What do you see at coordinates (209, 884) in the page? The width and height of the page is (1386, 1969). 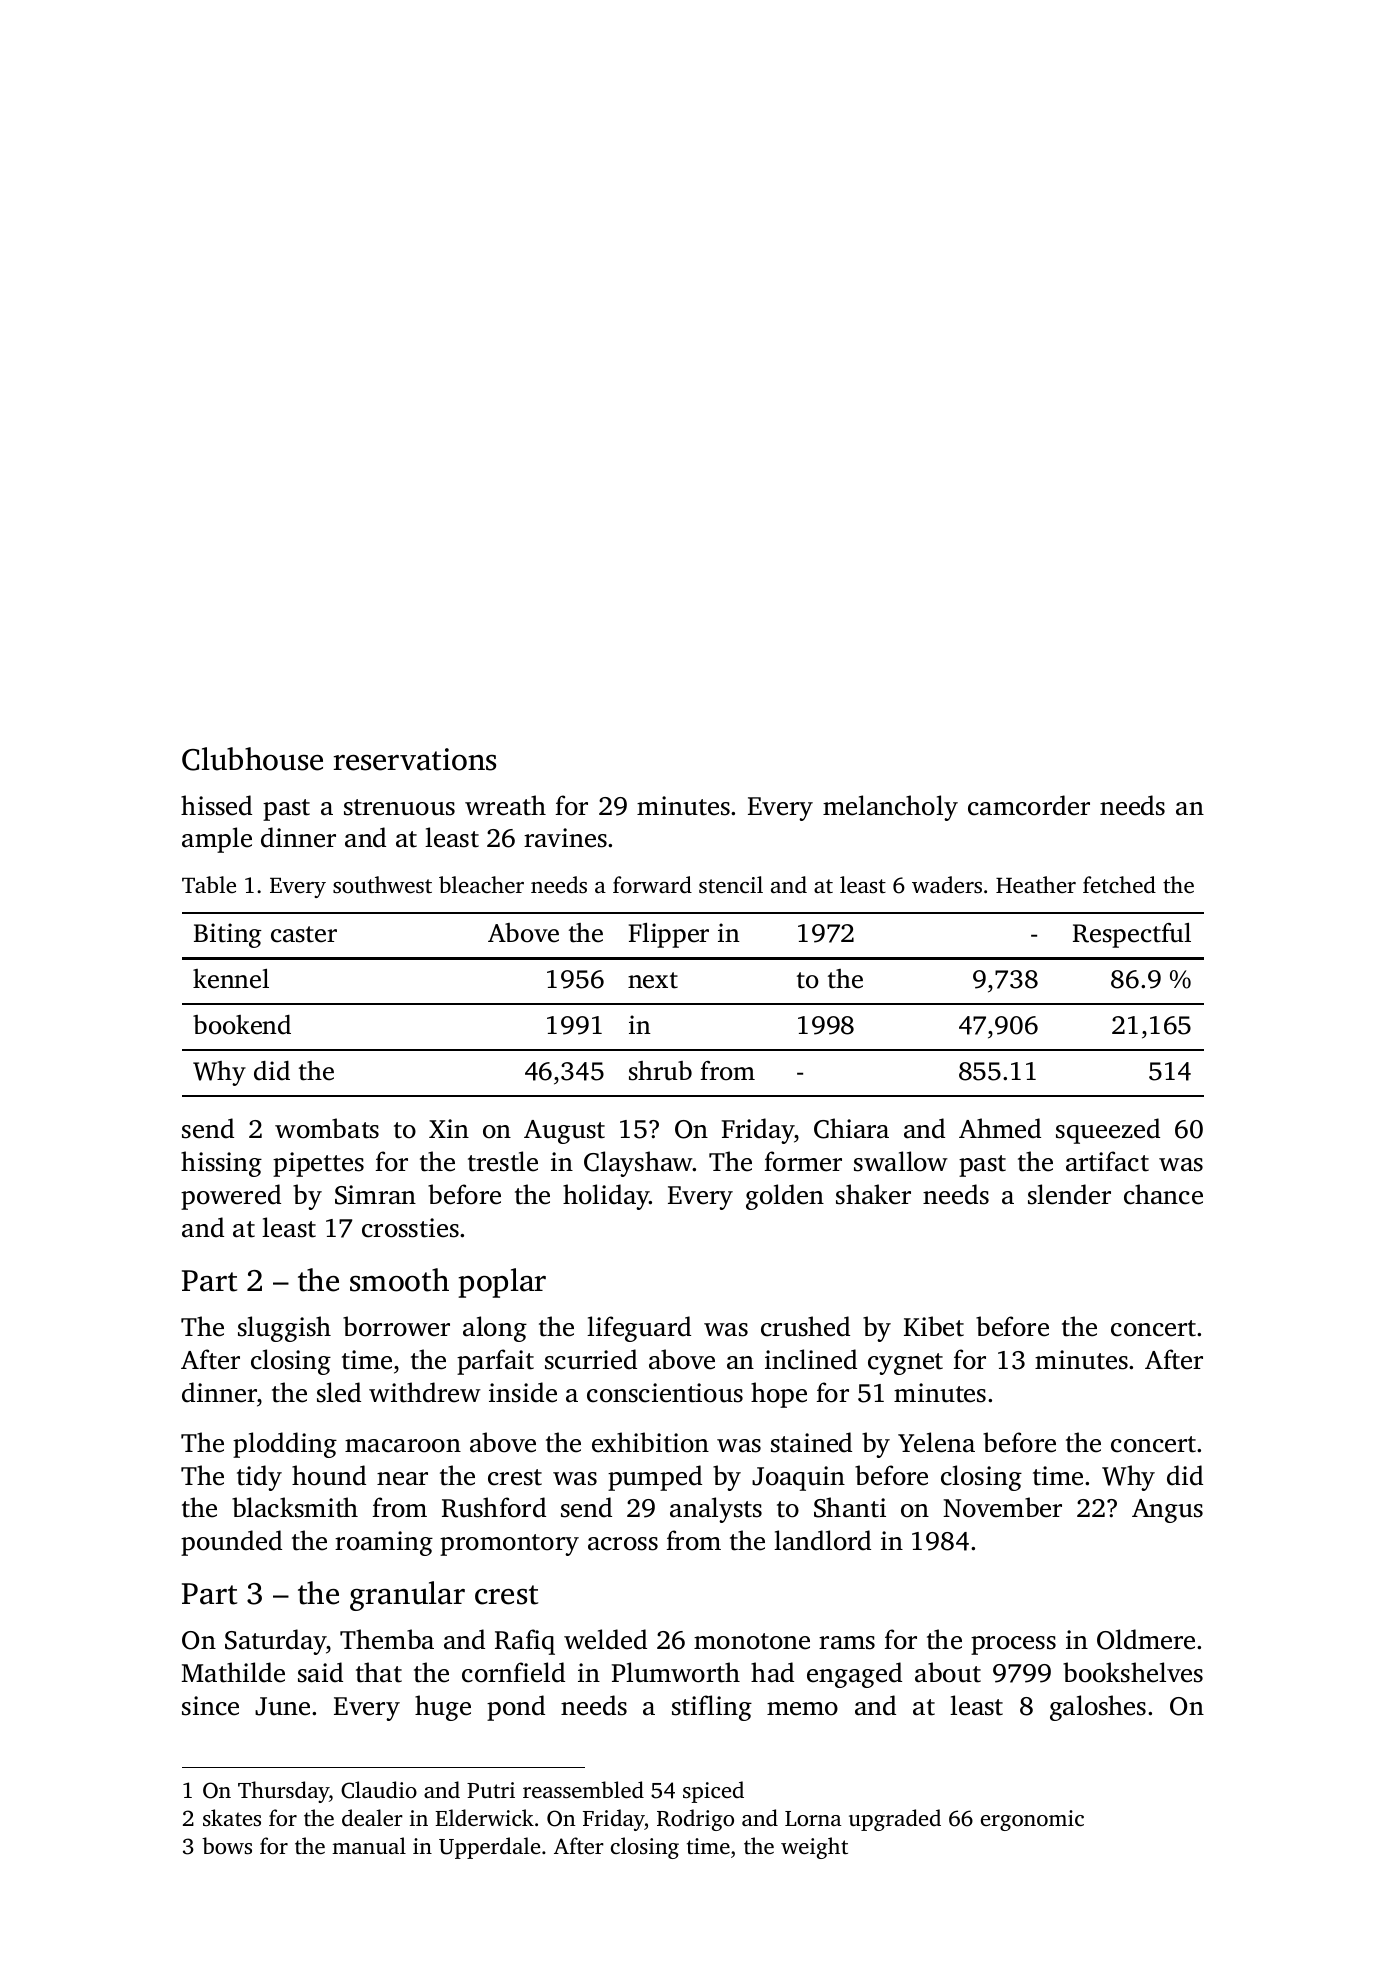 I see `Table` at bounding box center [209, 884].
